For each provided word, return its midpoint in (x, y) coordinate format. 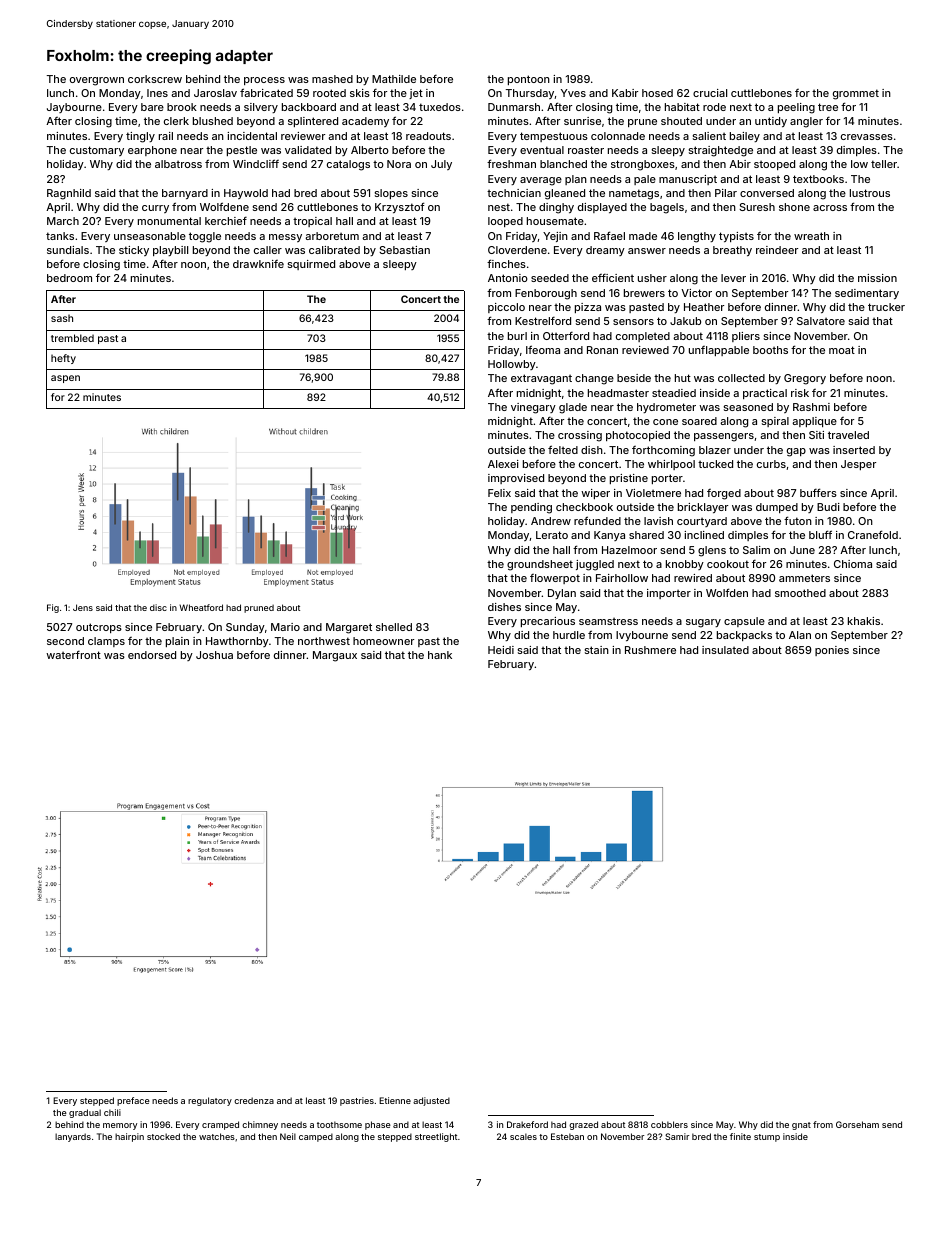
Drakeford (527, 1124)
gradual (85, 1113)
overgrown (97, 81)
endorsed (152, 655)
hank (440, 655)
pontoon (529, 80)
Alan (800, 635)
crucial (710, 93)
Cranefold (873, 534)
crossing (580, 436)
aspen (65, 379)
